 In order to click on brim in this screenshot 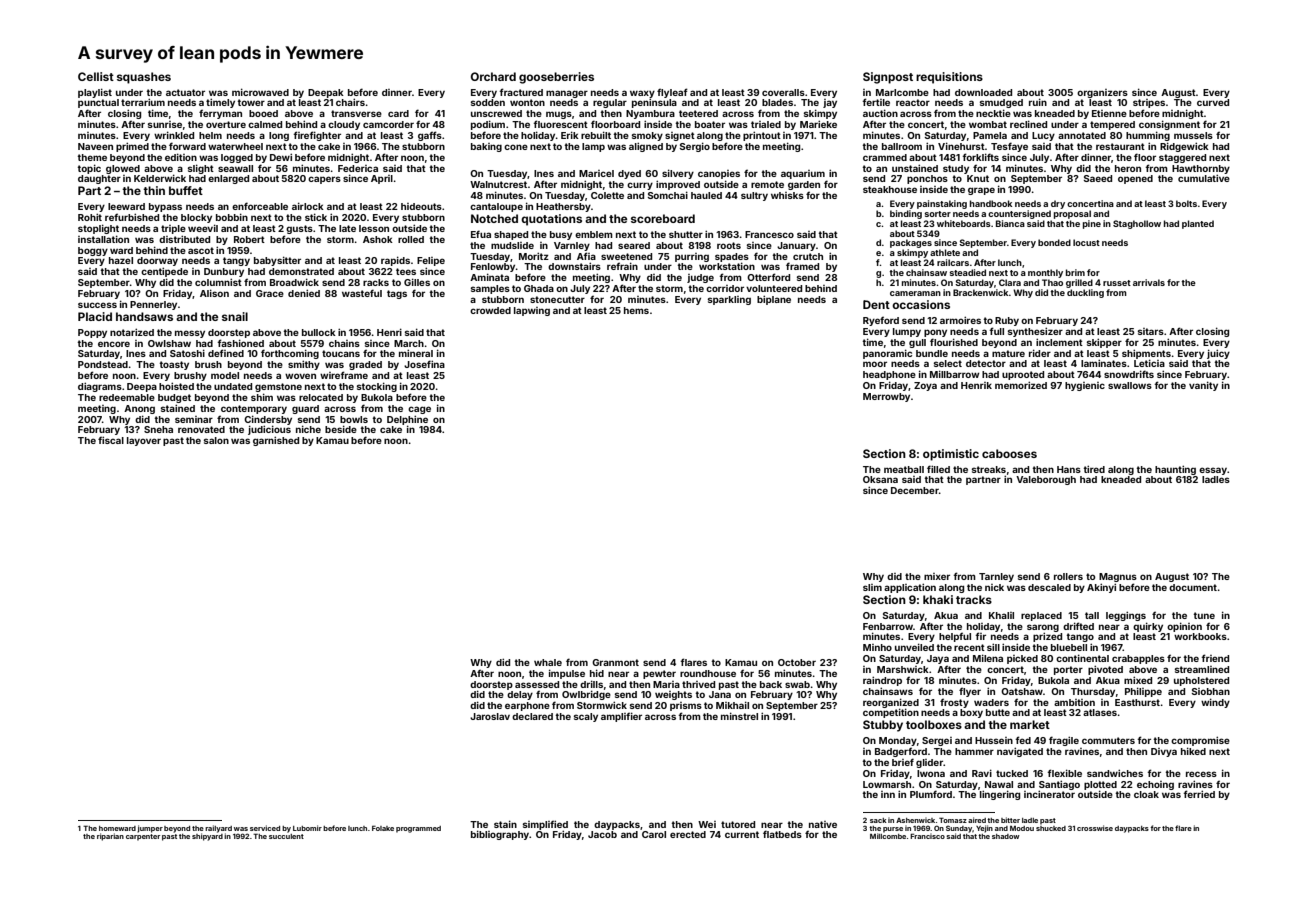, I will do `click(1075, 272)`.
